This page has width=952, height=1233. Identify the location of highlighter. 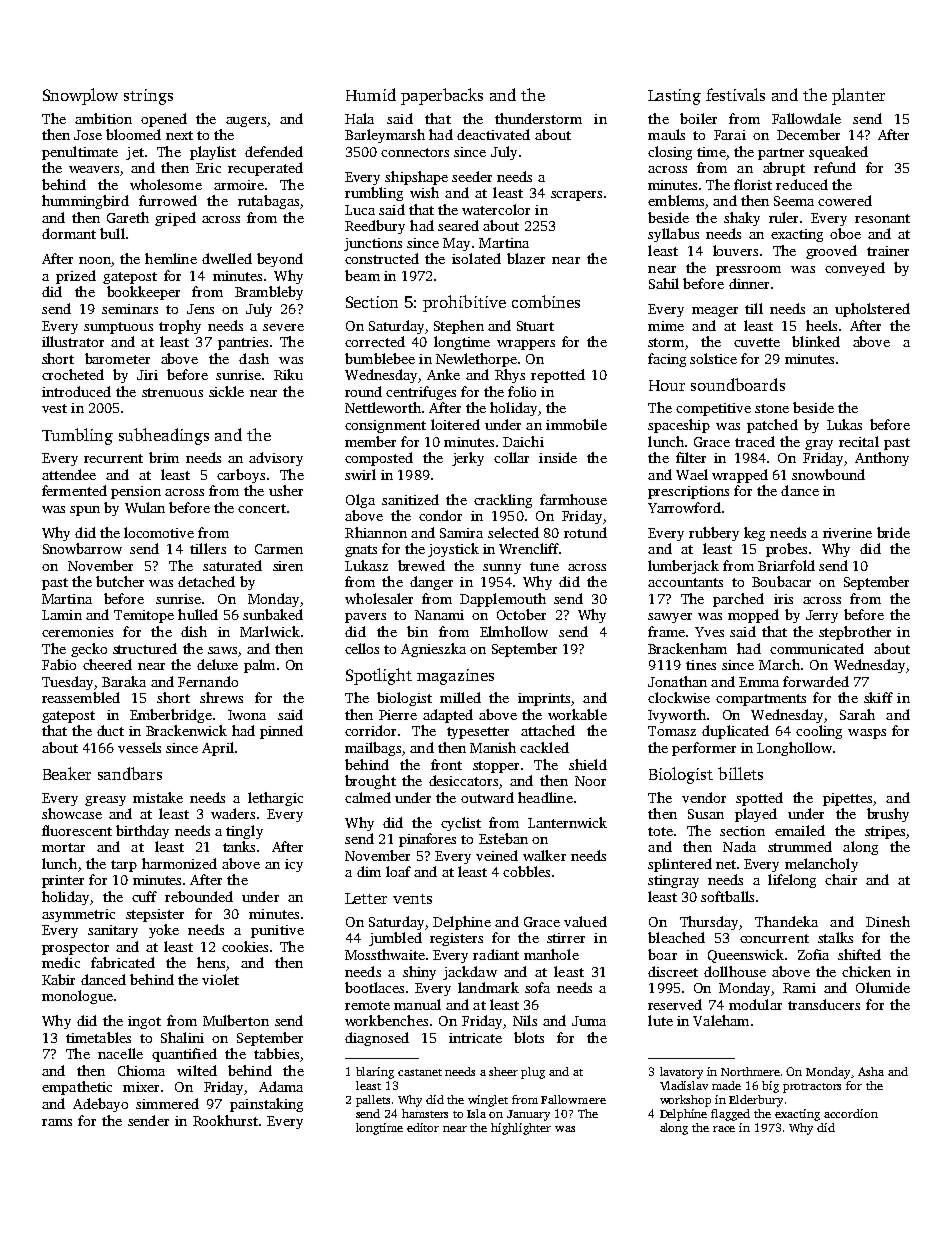
(521, 1129).
